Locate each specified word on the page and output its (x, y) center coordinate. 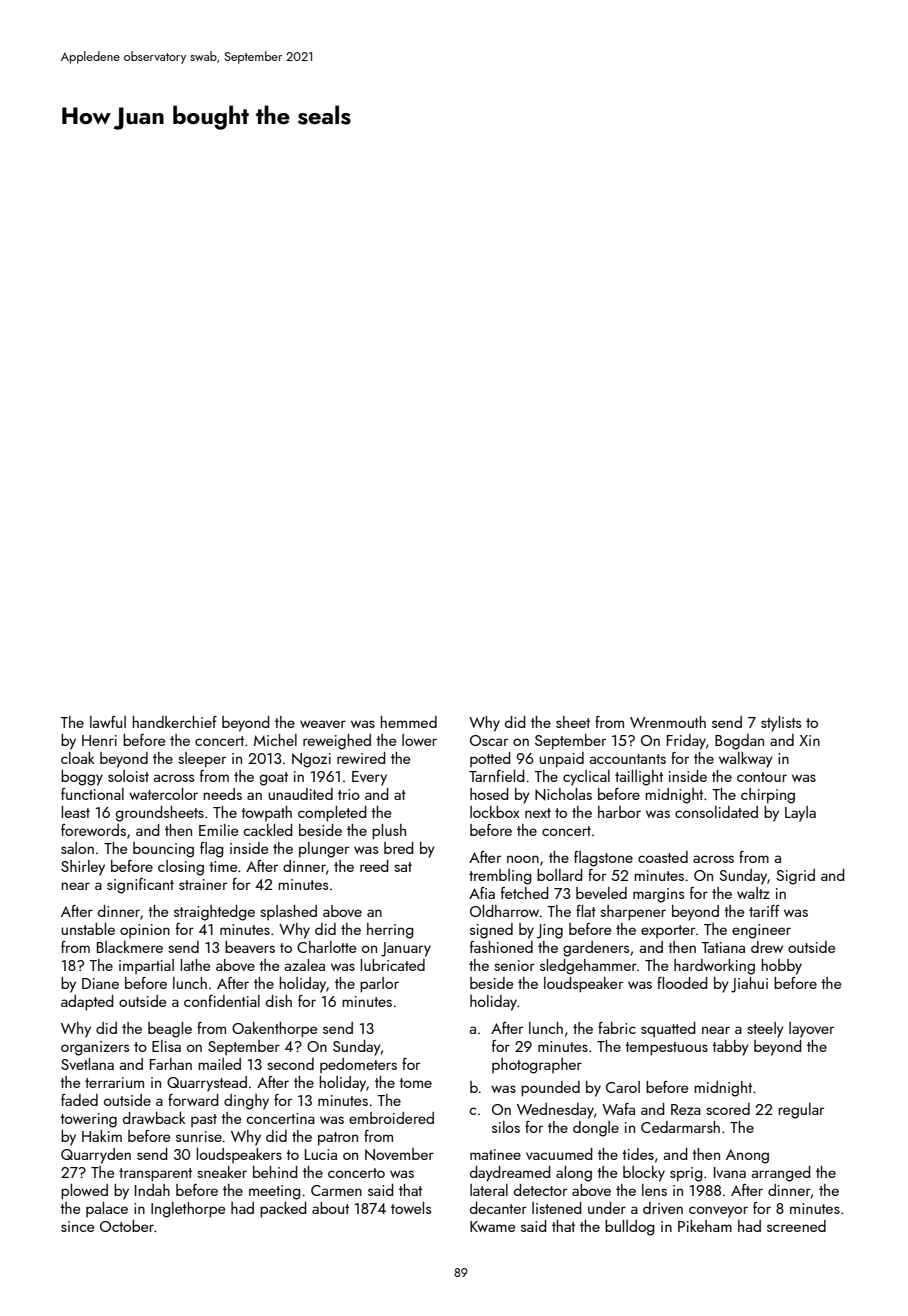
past (204, 1120)
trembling (500, 877)
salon (77, 848)
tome (415, 1083)
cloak (78, 758)
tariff (764, 911)
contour (762, 777)
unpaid (561, 760)
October (127, 1226)
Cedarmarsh (680, 1127)
